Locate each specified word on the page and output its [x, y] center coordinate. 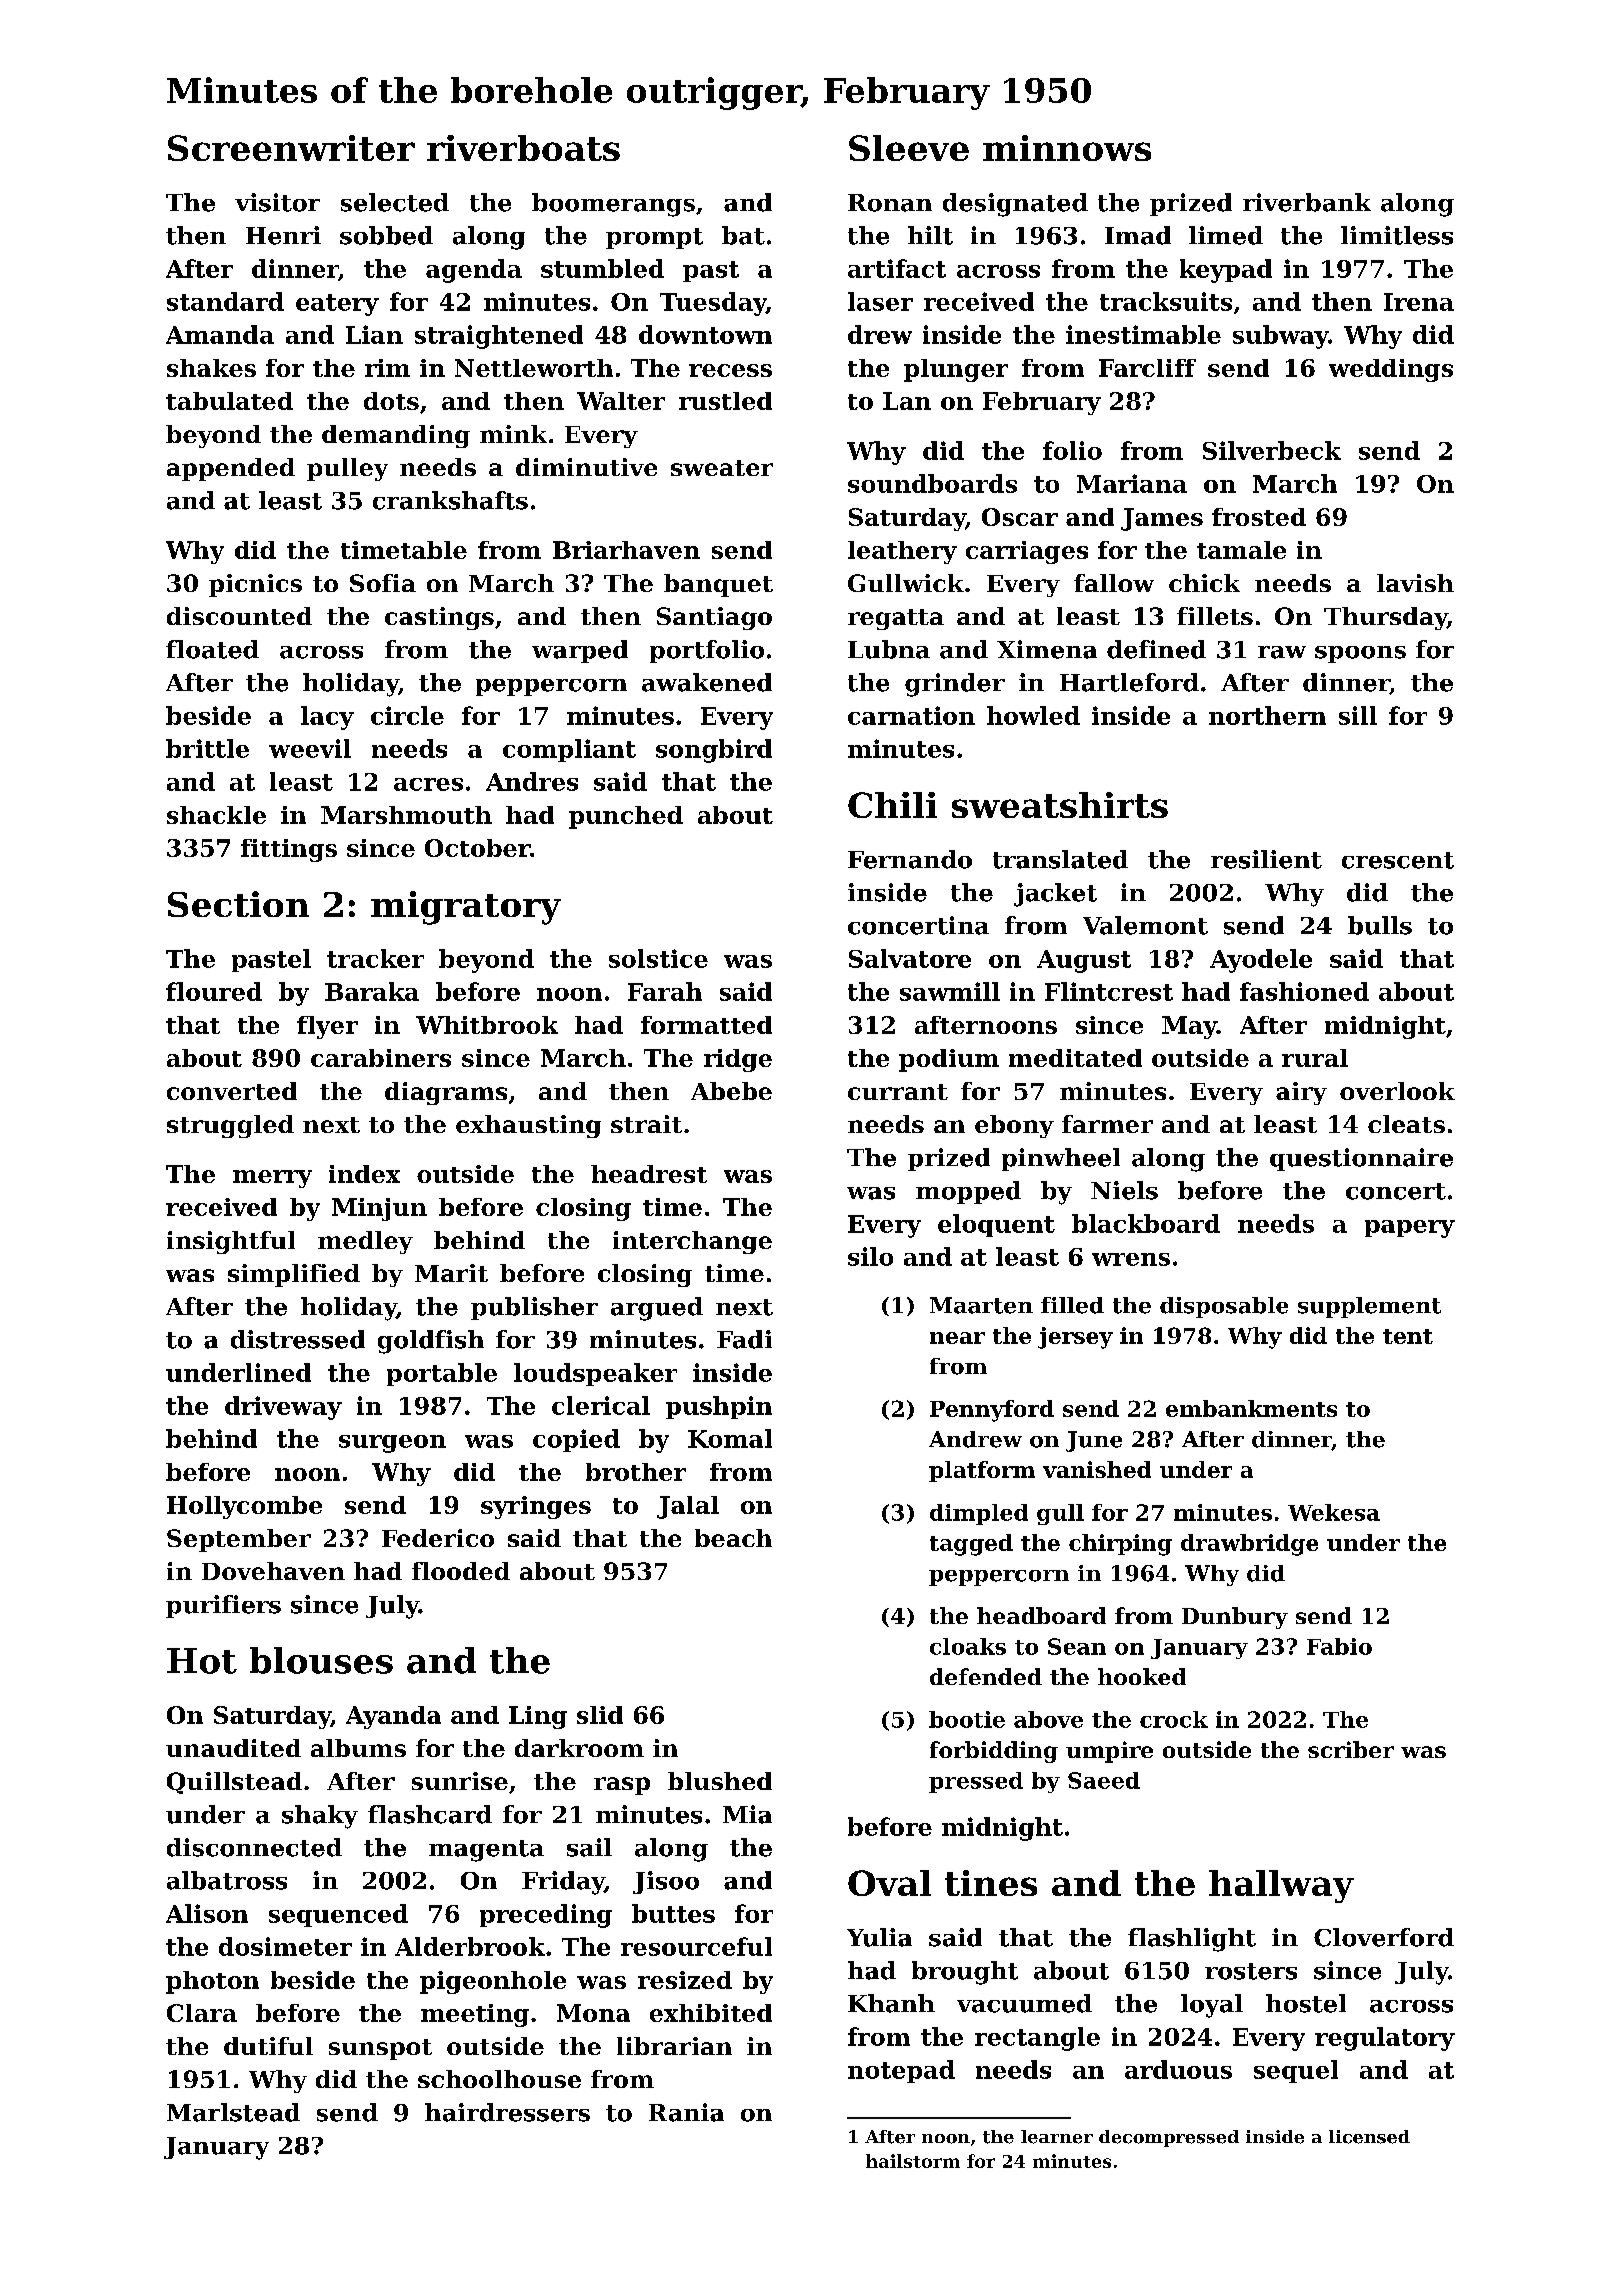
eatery [337, 305]
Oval [889, 1883]
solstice [658, 958]
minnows [1067, 148]
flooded [461, 1571]
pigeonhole [493, 1982]
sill [1358, 715]
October [477, 848]
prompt [654, 238]
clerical [601, 1405]
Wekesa [1334, 1512]
